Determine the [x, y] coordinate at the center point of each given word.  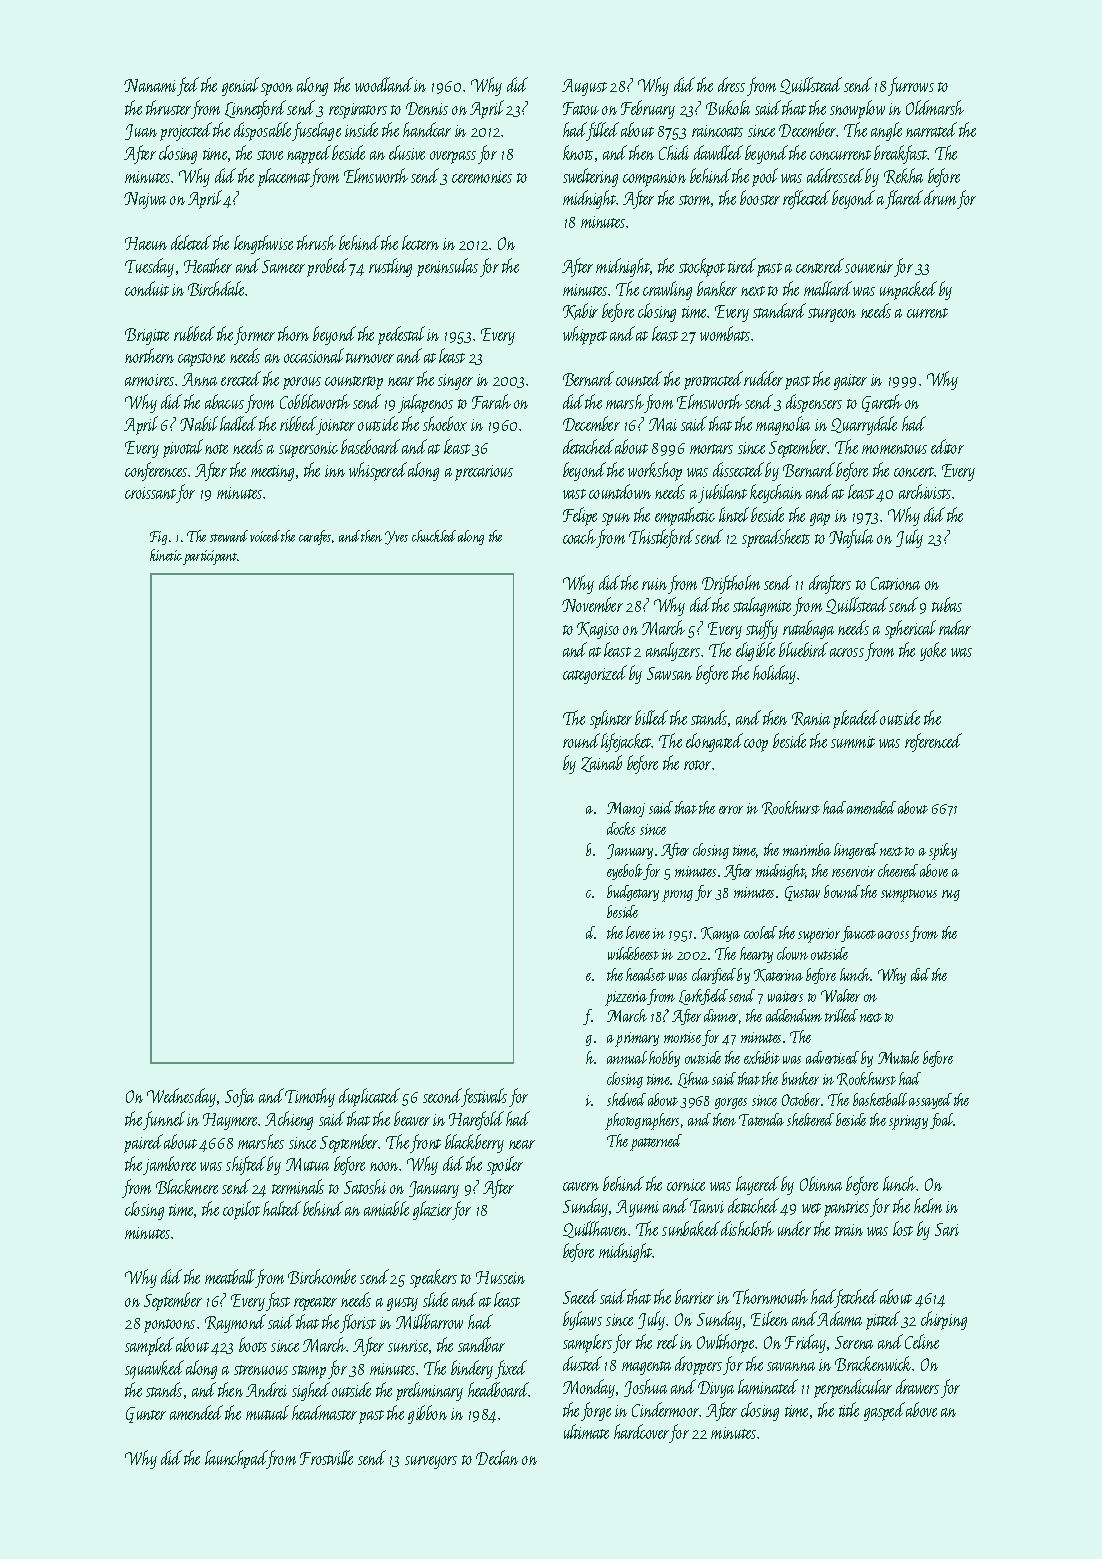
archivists [925, 491]
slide [435, 1299]
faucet [858, 934]
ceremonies [482, 177]
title [849, 1409]
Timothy [310, 1097]
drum [940, 197]
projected [186, 131]
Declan [497, 1457]
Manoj [626, 809]
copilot [241, 1210]
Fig [158, 538]
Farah [491, 401]
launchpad [236, 1459]
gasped [884, 1411]
